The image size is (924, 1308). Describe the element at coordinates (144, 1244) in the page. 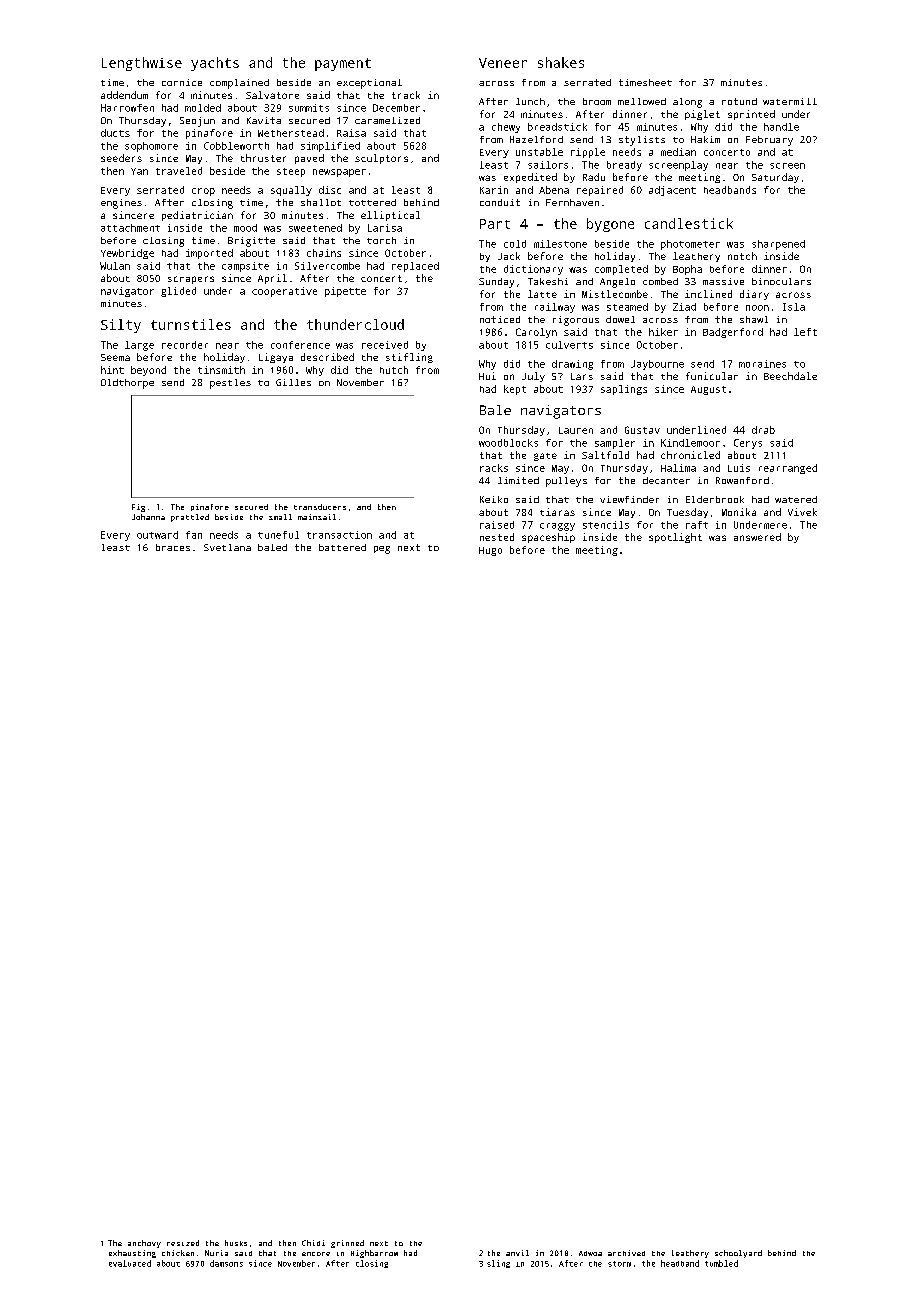

I see `anchovy` at that location.
